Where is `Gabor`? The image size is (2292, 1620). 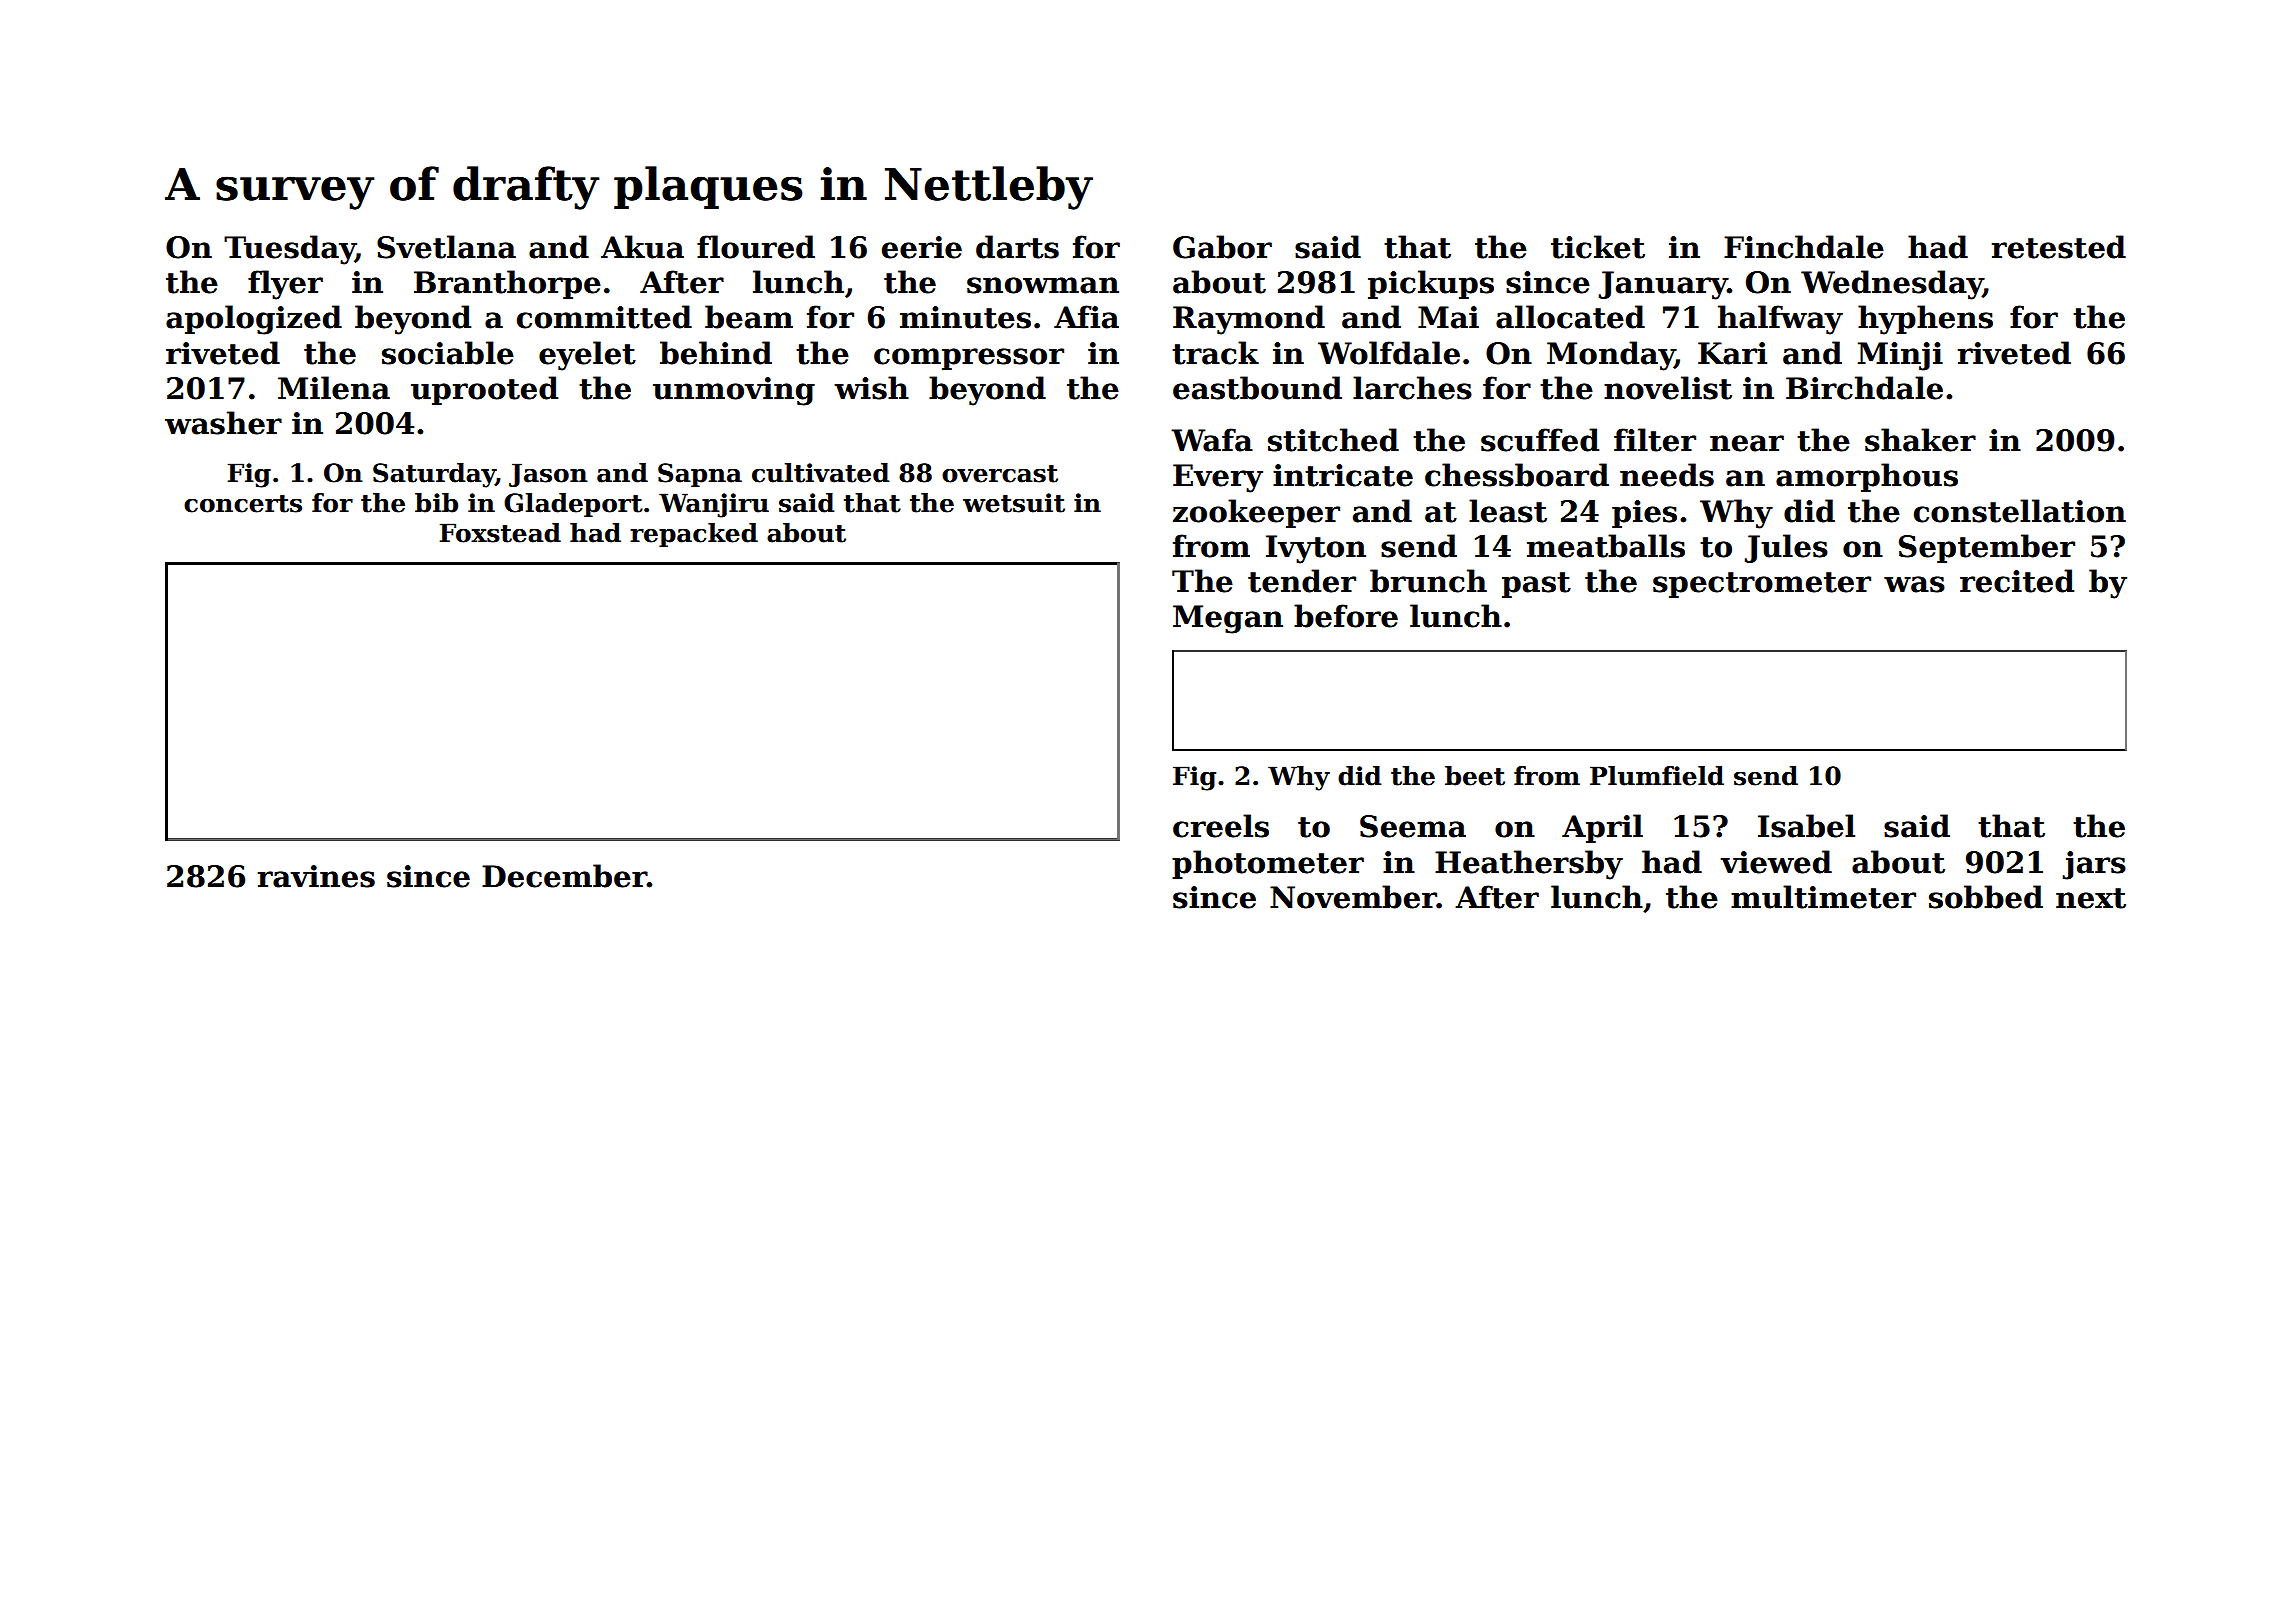
Gabor is located at coordinates (1222, 247).
